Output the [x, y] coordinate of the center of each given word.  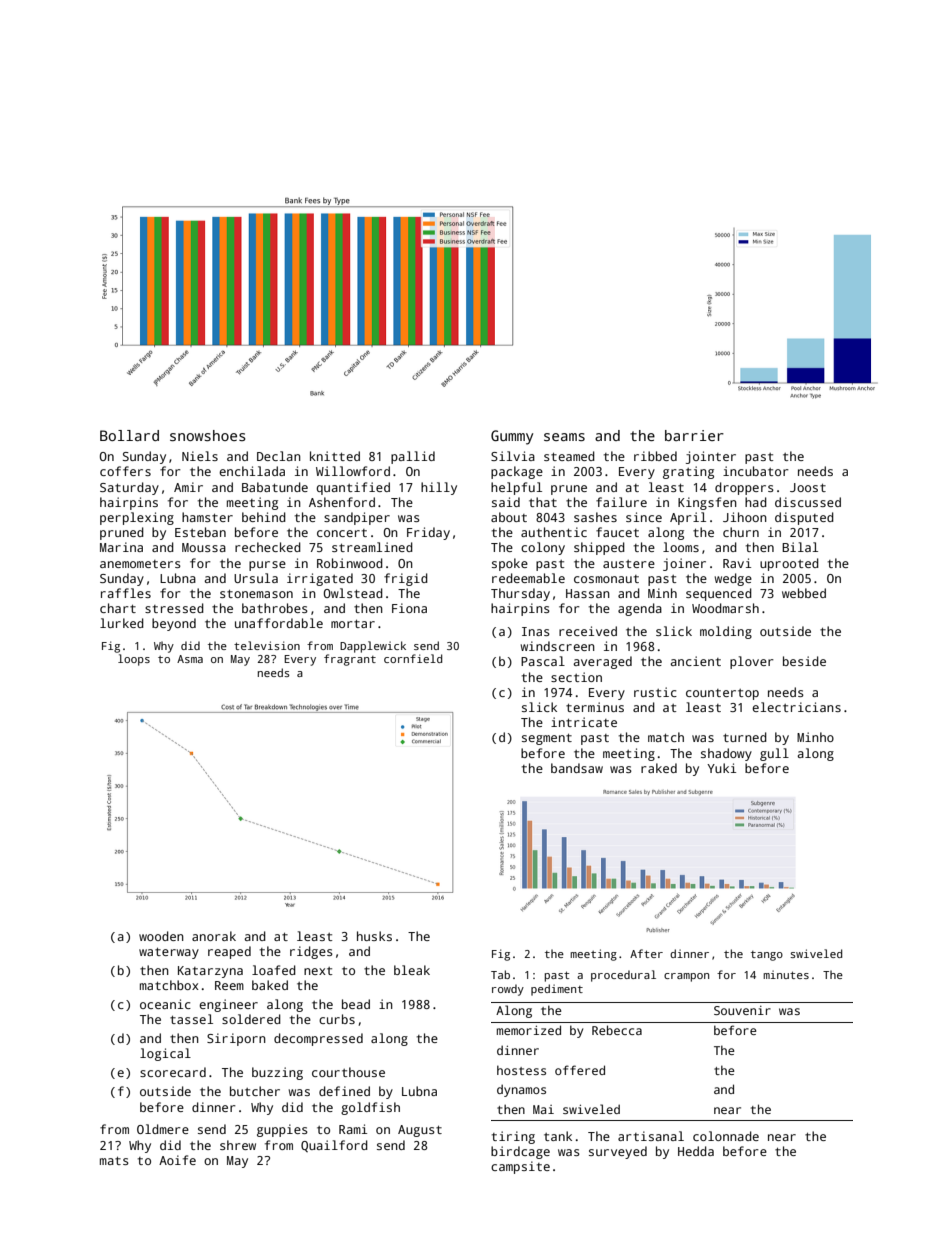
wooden [161, 936]
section [576, 677]
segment [547, 739]
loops [134, 660]
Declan [279, 456]
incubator [756, 471]
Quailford [334, 1146]
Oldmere [163, 1129]
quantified [353, 488]
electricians [796, 707]
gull [774, 754]
